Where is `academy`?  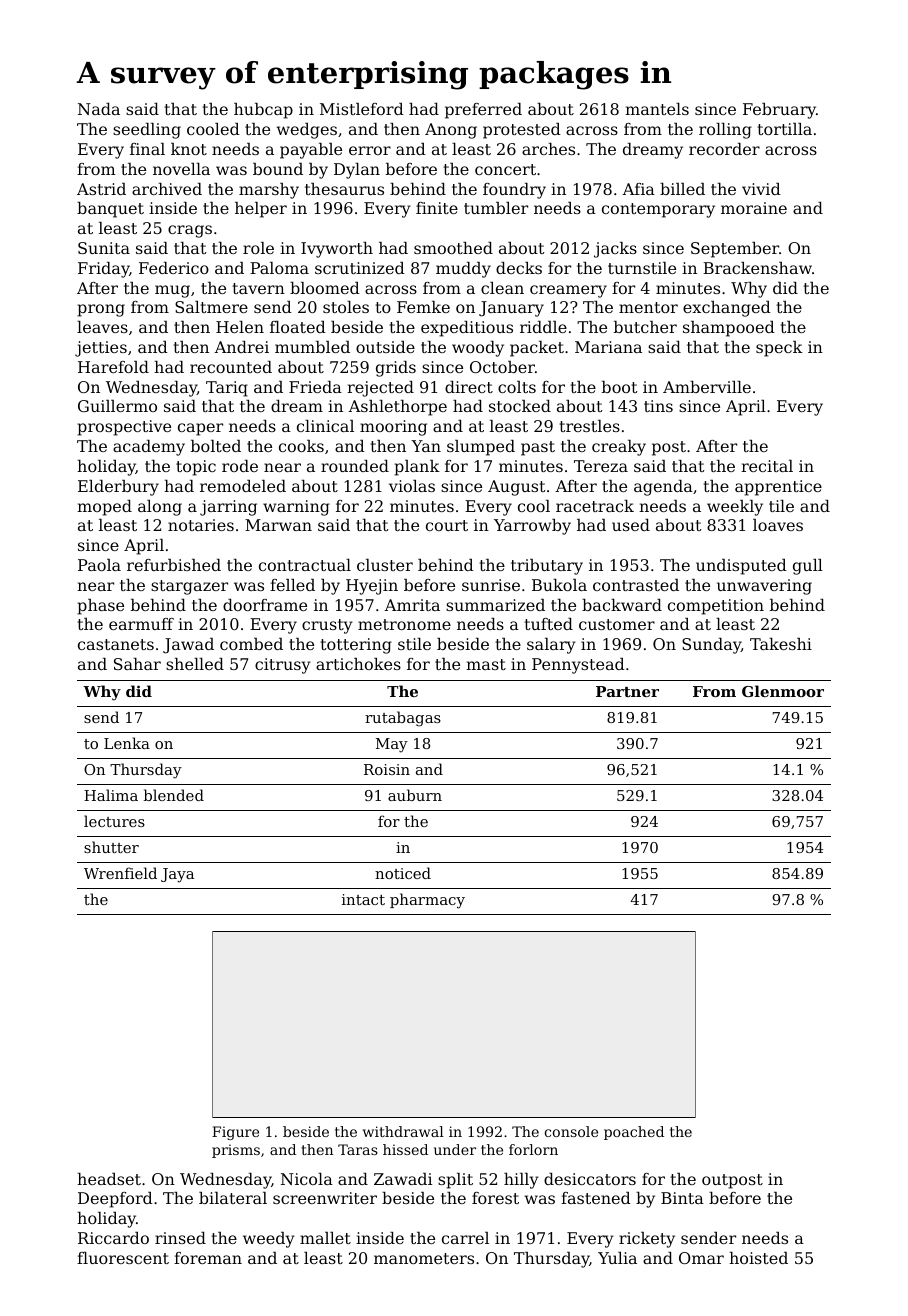
academy is located at coordinates (149, 448).
